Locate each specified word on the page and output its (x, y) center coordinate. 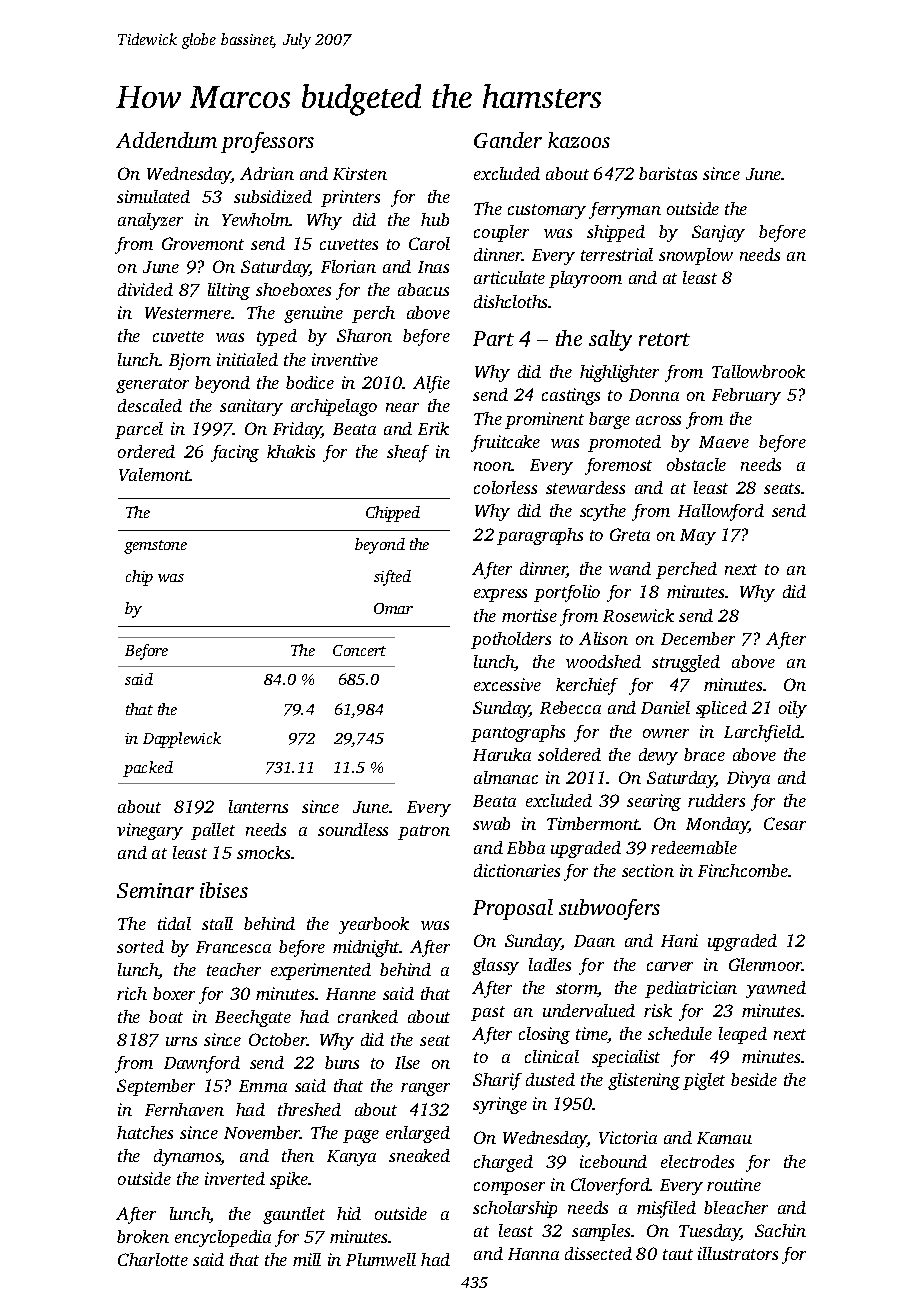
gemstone (155, 547)
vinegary (150, 831)
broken (143, 1236)
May (698, 537)
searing (654, 802)
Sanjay (718, 233)
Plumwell (381, 1259)
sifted (392, 578)
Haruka (502, 754)
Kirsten (360, 173)
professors (267, 142)
